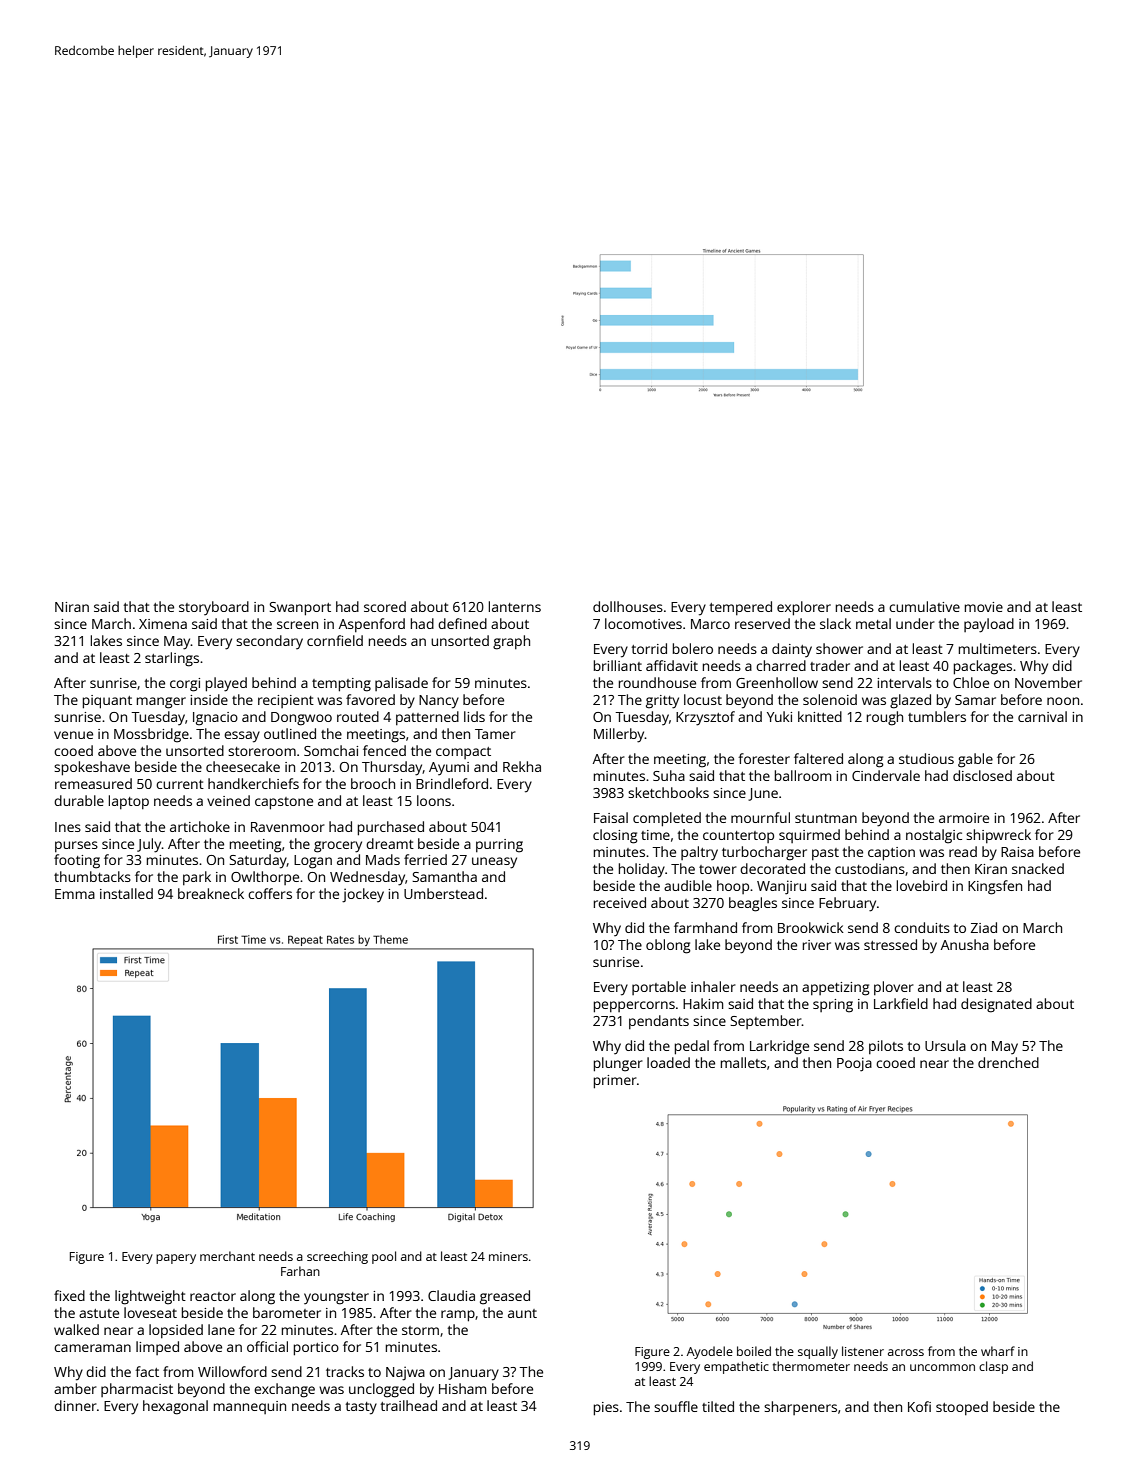  I want to click on veined, so click(228, 800).
